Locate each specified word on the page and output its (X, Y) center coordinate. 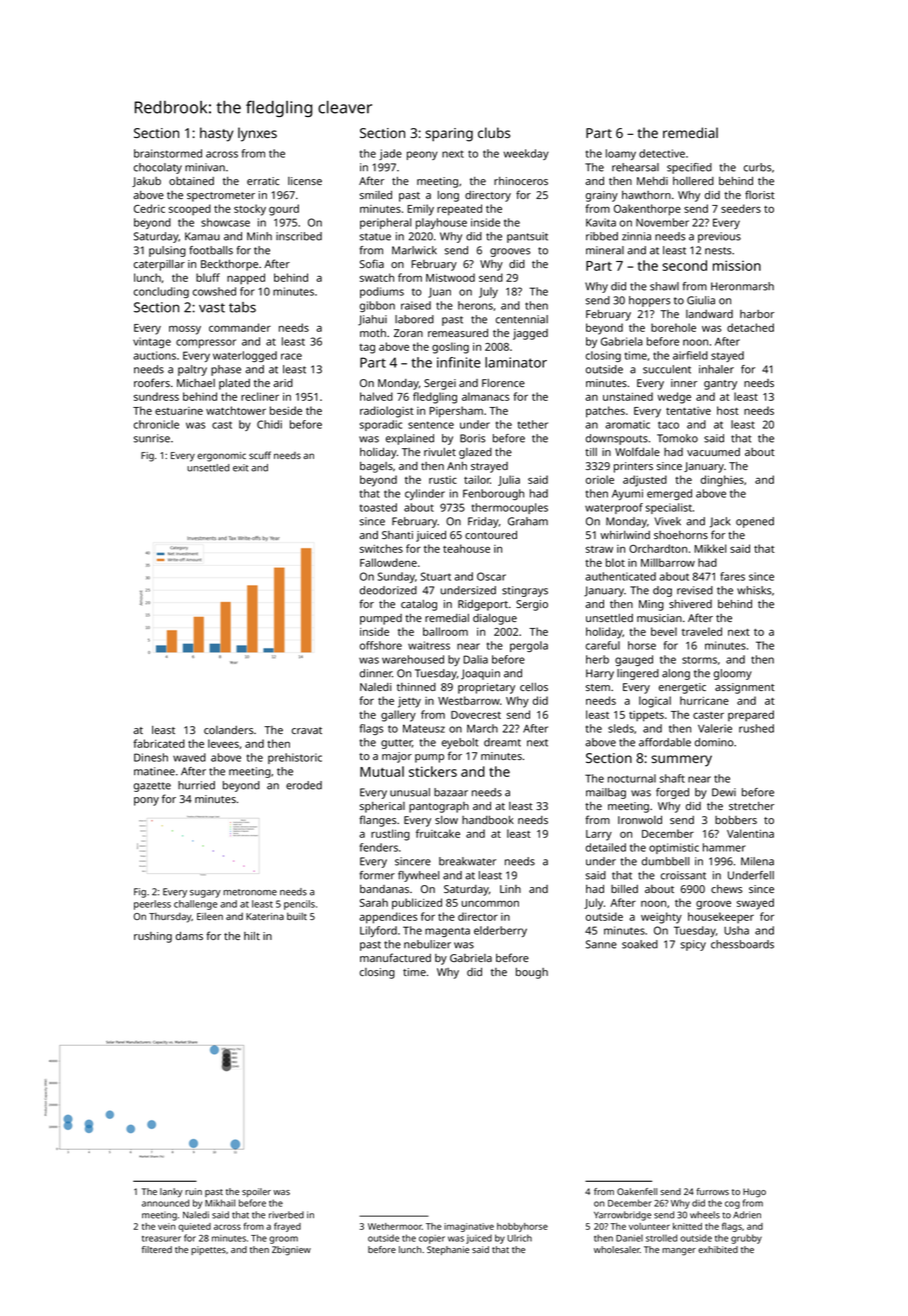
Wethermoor (395, 1226)
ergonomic (221, 457)
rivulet (440, 452)
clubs (494, 132)
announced (165, 1203)
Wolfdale (637, 451)
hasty (216, 134)
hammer (724, 847)
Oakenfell (637, 1191)
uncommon (490, 903)
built (297, 916)
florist (760, 194)
